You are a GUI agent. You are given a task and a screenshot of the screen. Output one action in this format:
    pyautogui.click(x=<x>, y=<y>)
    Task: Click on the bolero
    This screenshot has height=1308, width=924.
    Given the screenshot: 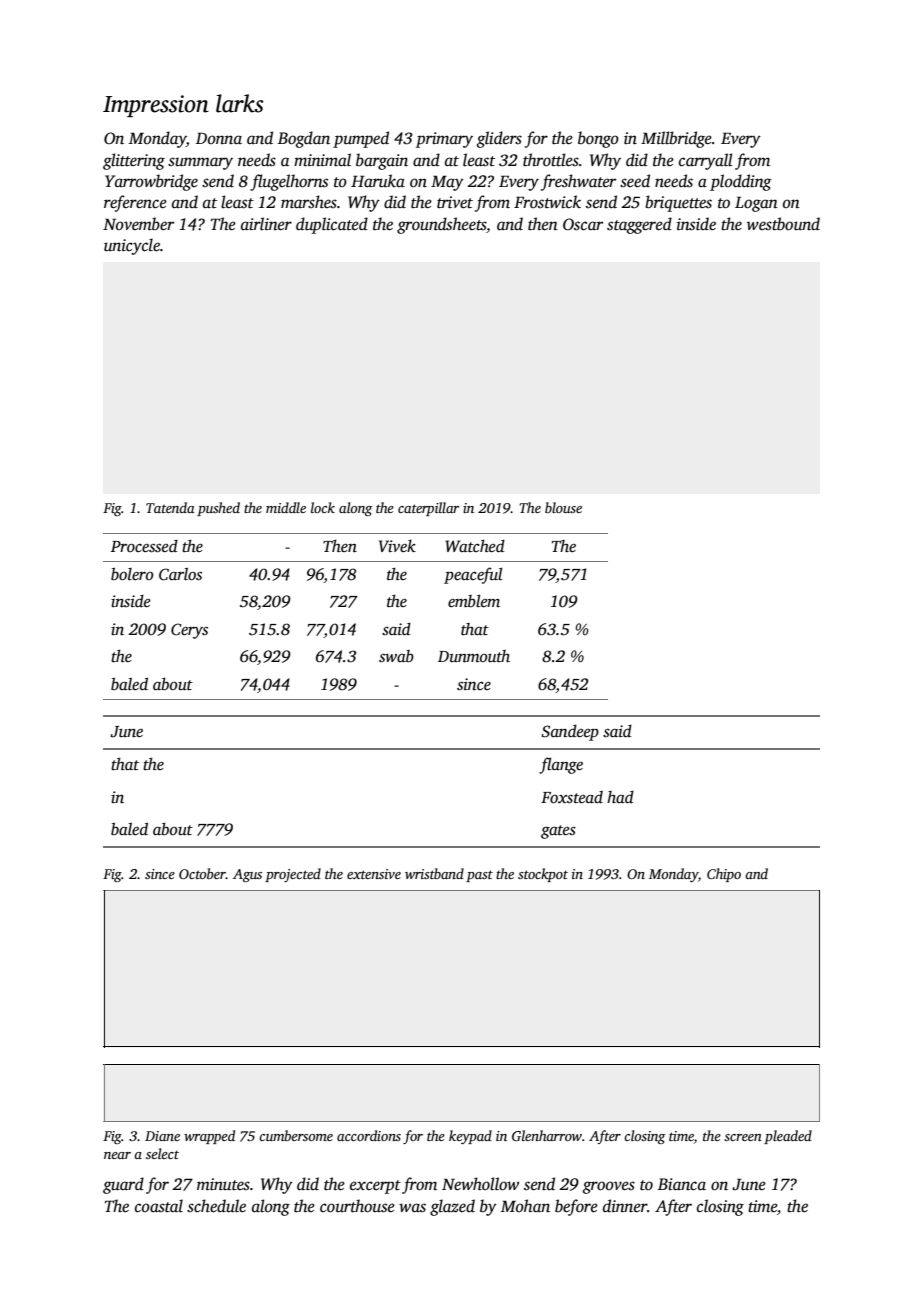 What is the action you would take?
    pyautogui.click(x=132, y=574)
